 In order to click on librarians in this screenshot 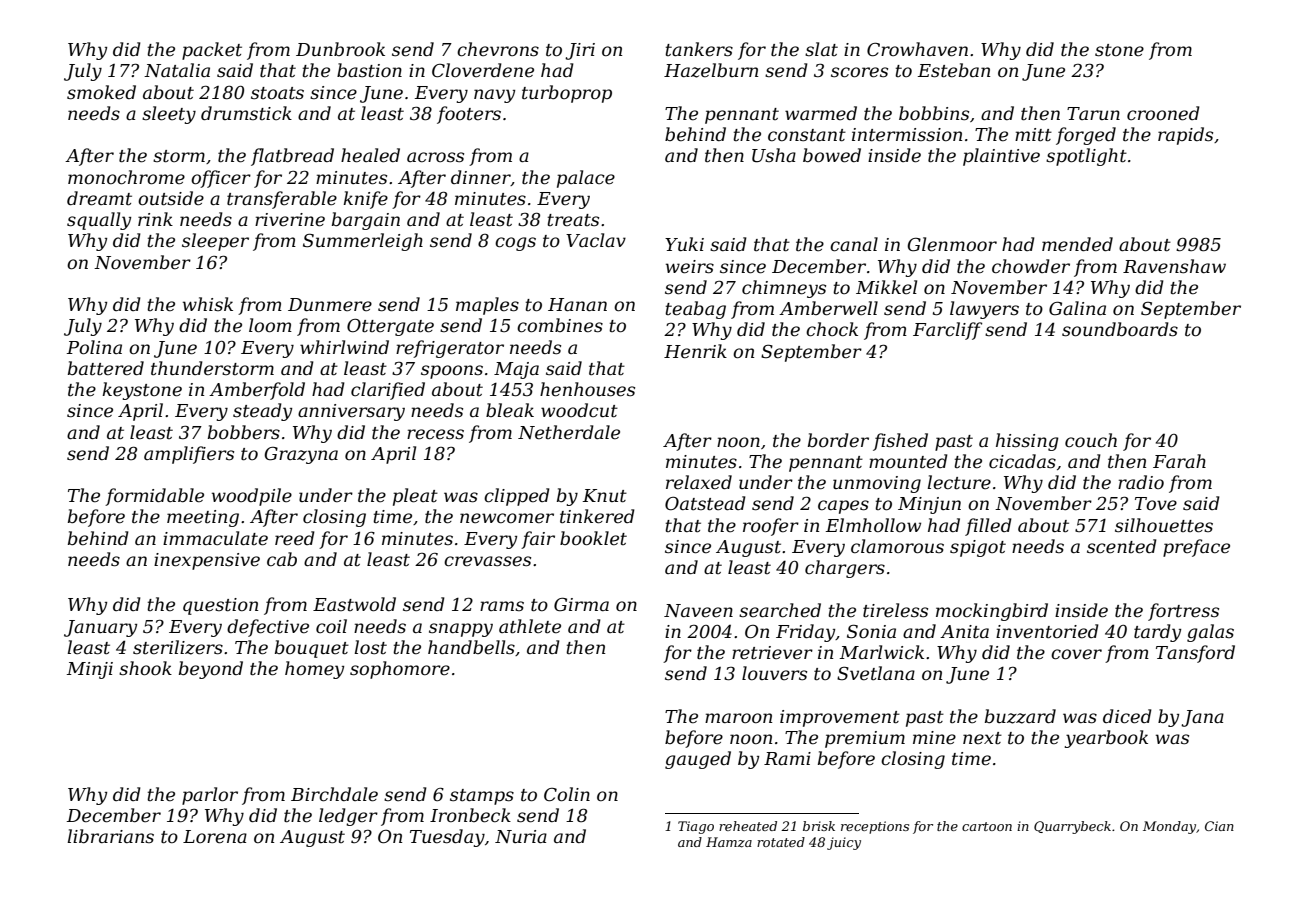, I will do `click(110, 836)`.
